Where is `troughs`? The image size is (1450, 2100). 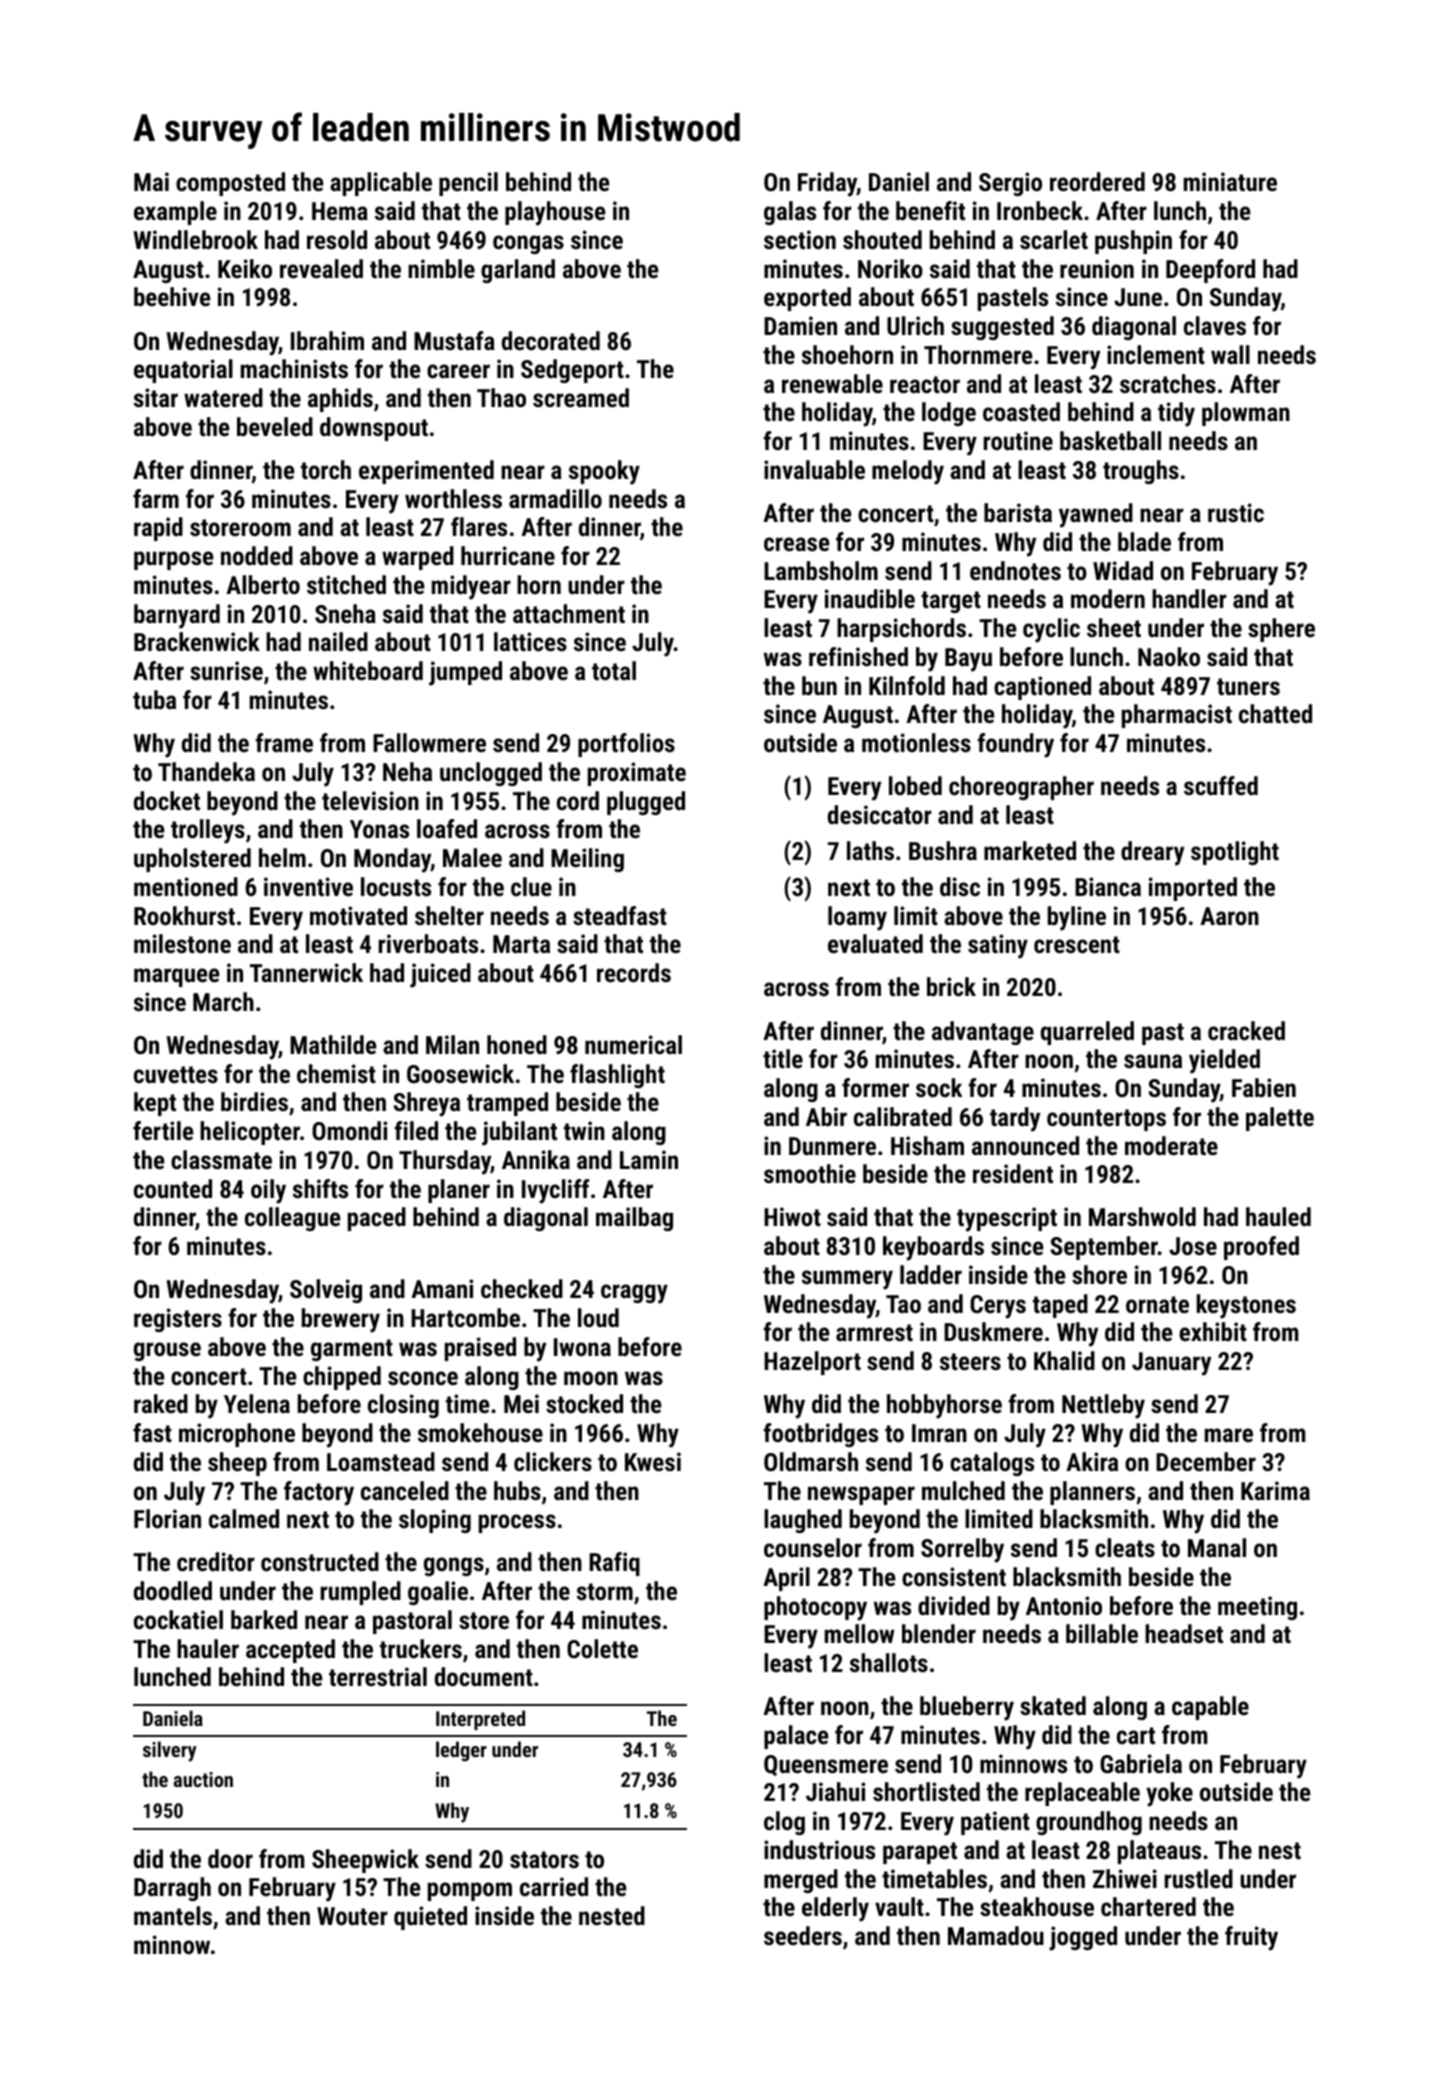
troughs is located at coordinates (1141, 472).
